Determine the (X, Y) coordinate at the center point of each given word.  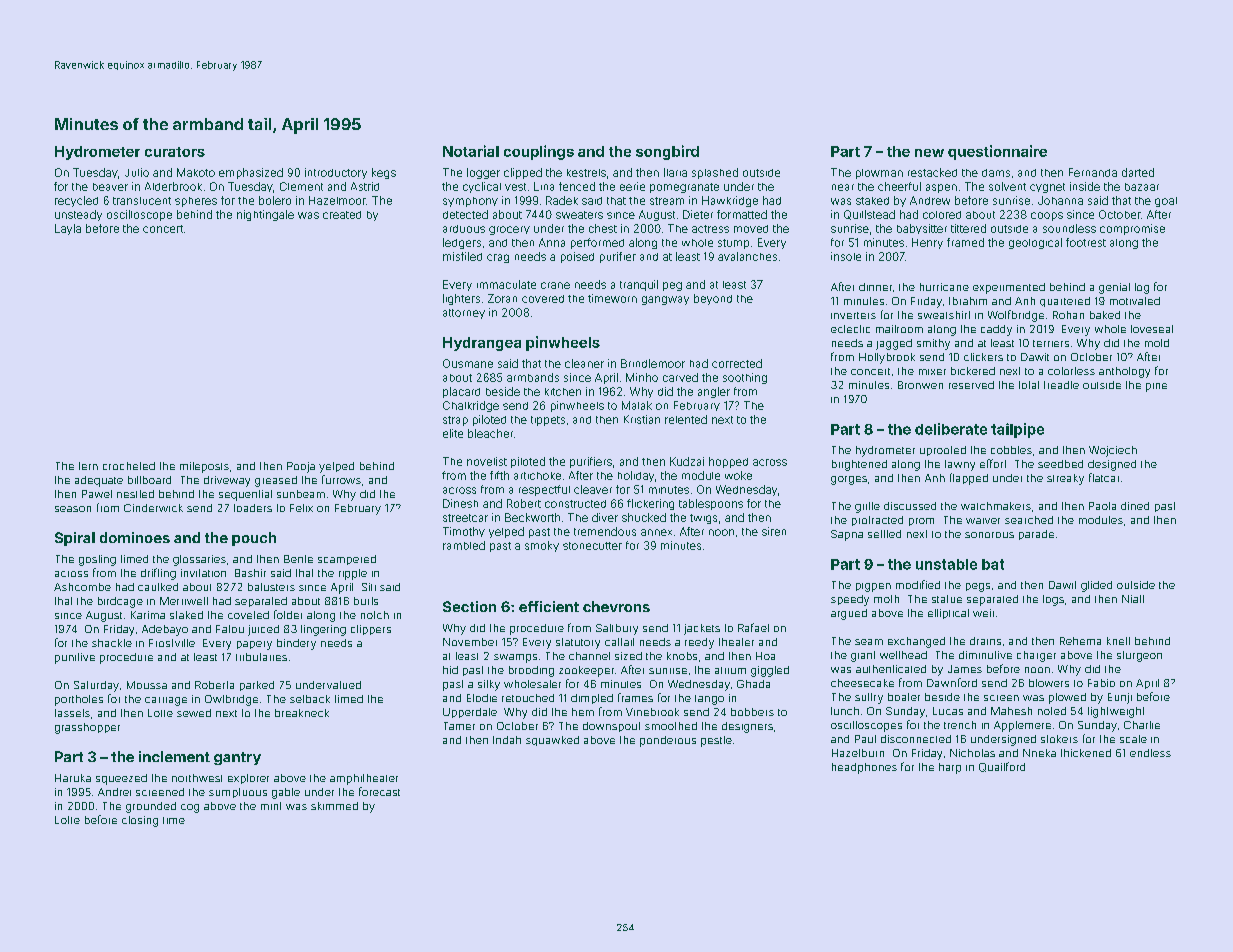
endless (1150, 753)
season (73, 509)
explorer (248, 779)
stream (667, 201)
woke (738, 475)
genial (1114, 288)
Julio (137, 172)
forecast (379, 791)
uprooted (943, 451)
